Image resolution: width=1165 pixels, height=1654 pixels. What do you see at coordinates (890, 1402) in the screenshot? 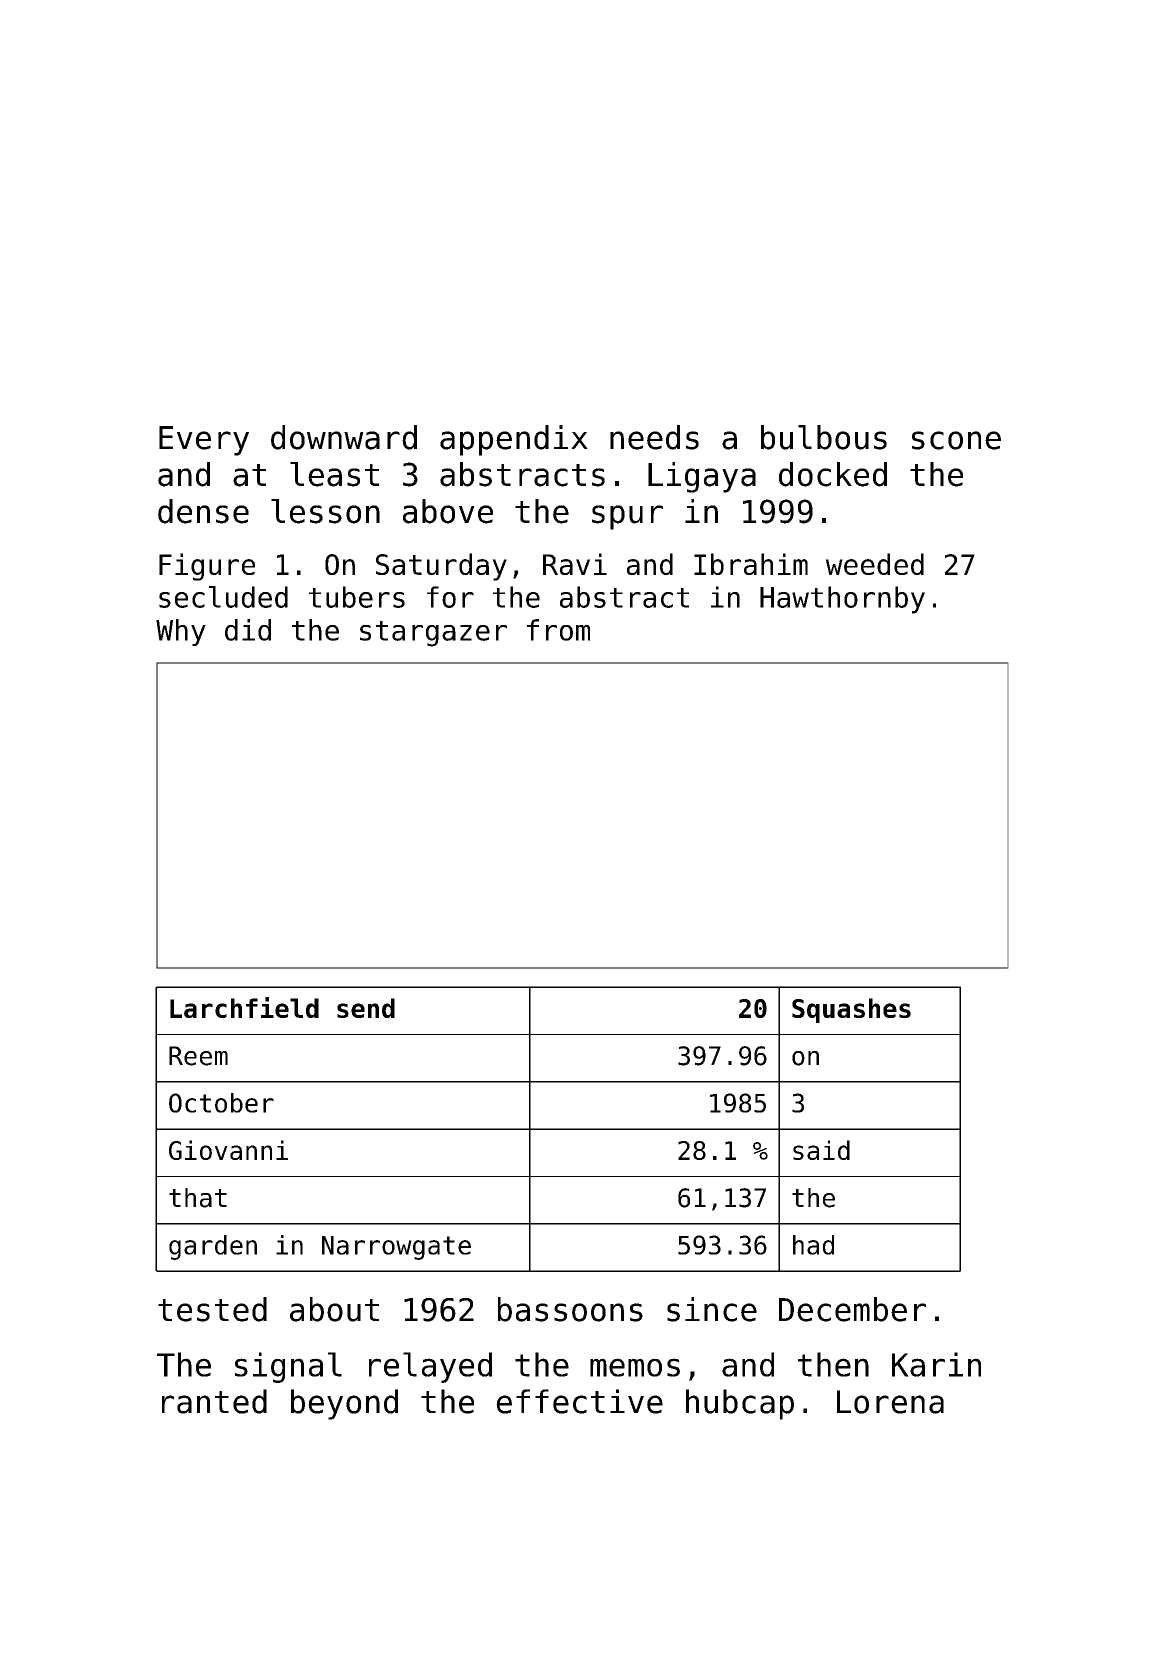
I see `Lorena` at bounding box center [890, 1402].
